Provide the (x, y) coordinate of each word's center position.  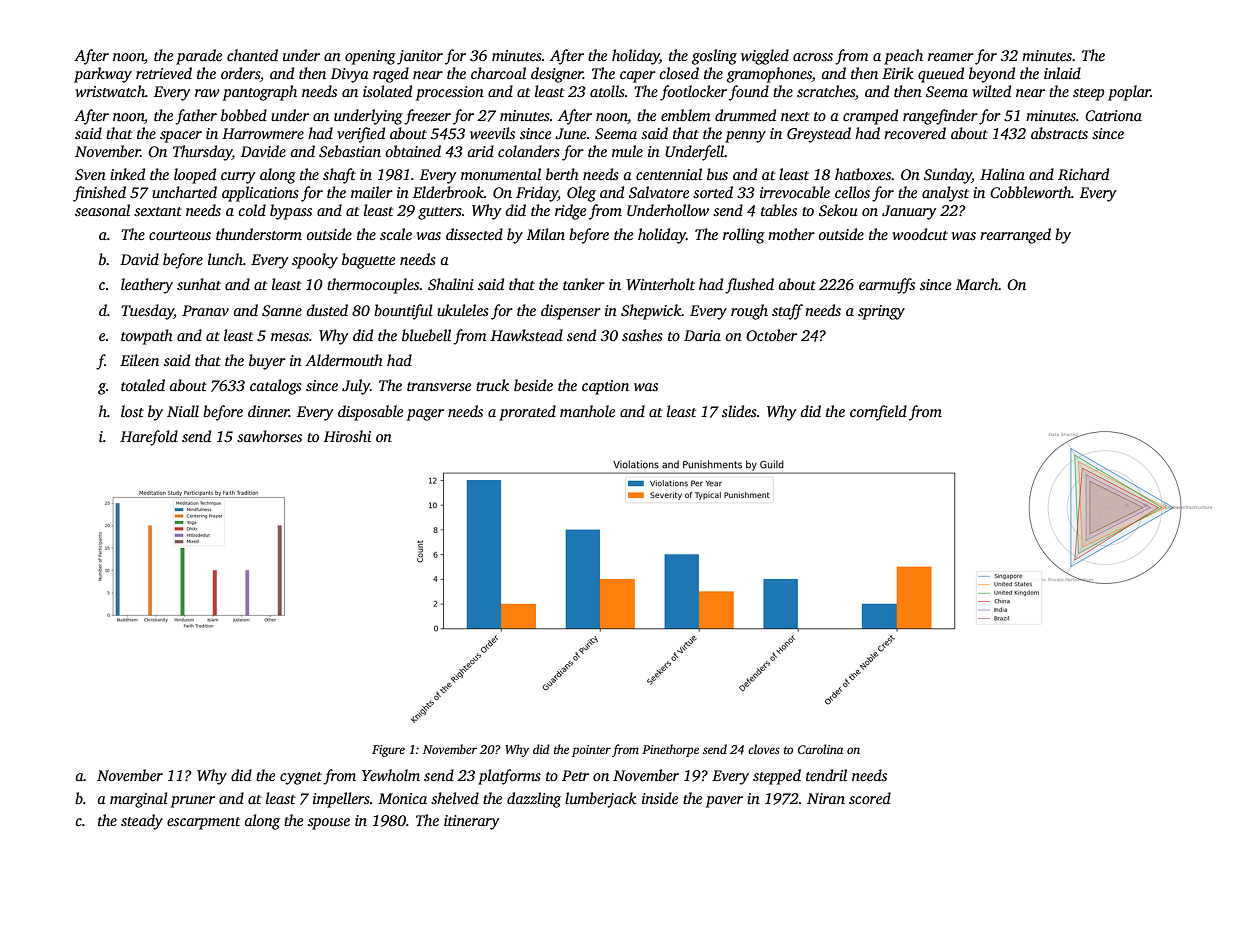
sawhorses (269, 436)
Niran (826, 798)
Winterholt (660, 284)
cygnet (301, 778)
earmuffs (887, 286)
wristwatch (110, 91)
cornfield (878, 413)
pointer (591, 751)
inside (660, 798)
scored (870, 798)
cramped (870, 117)
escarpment (203, 823)
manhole (587, 411)
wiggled (765, 57)
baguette (368, 261)
